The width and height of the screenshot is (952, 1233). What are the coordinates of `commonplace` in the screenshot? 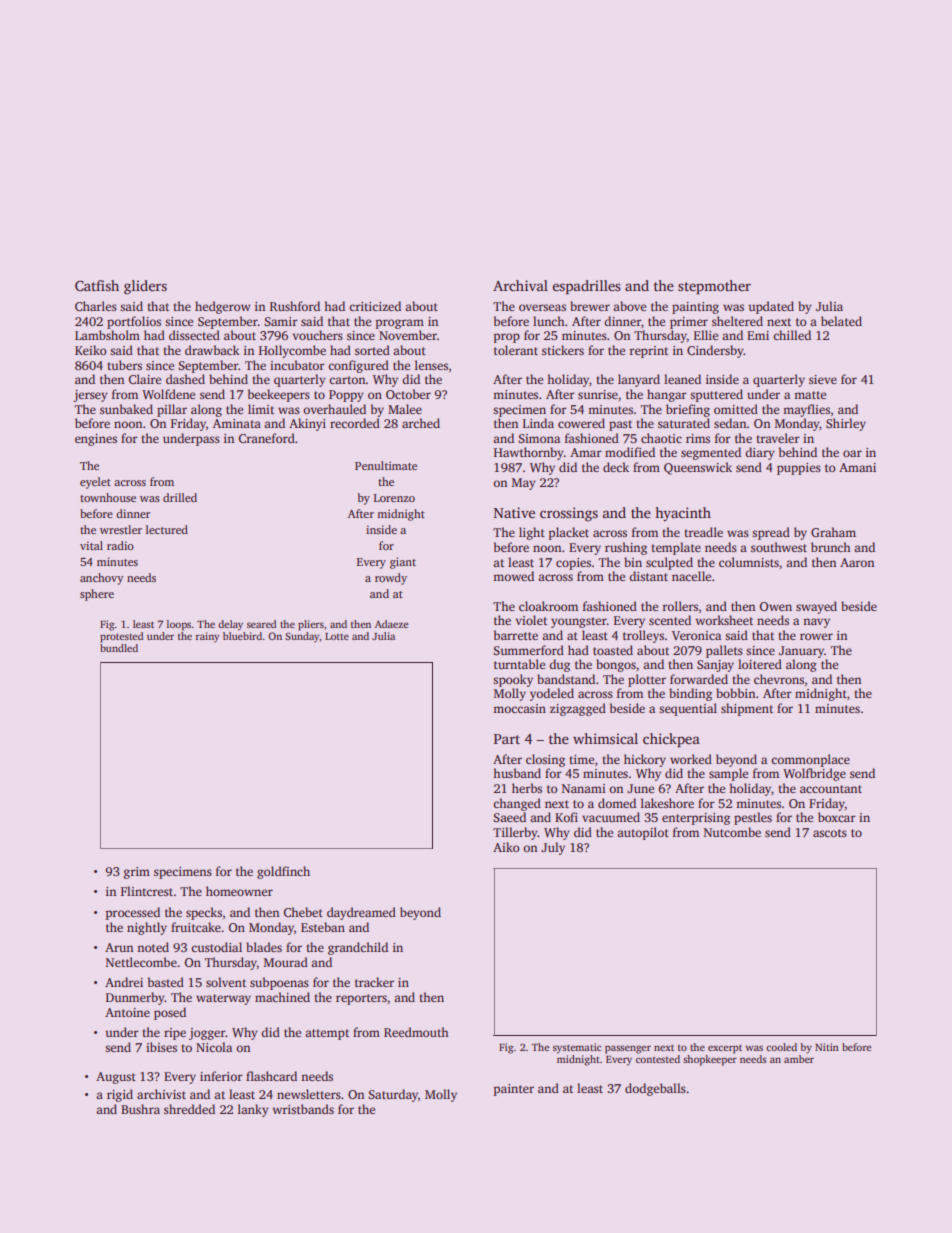 It's located at (810, 760).
